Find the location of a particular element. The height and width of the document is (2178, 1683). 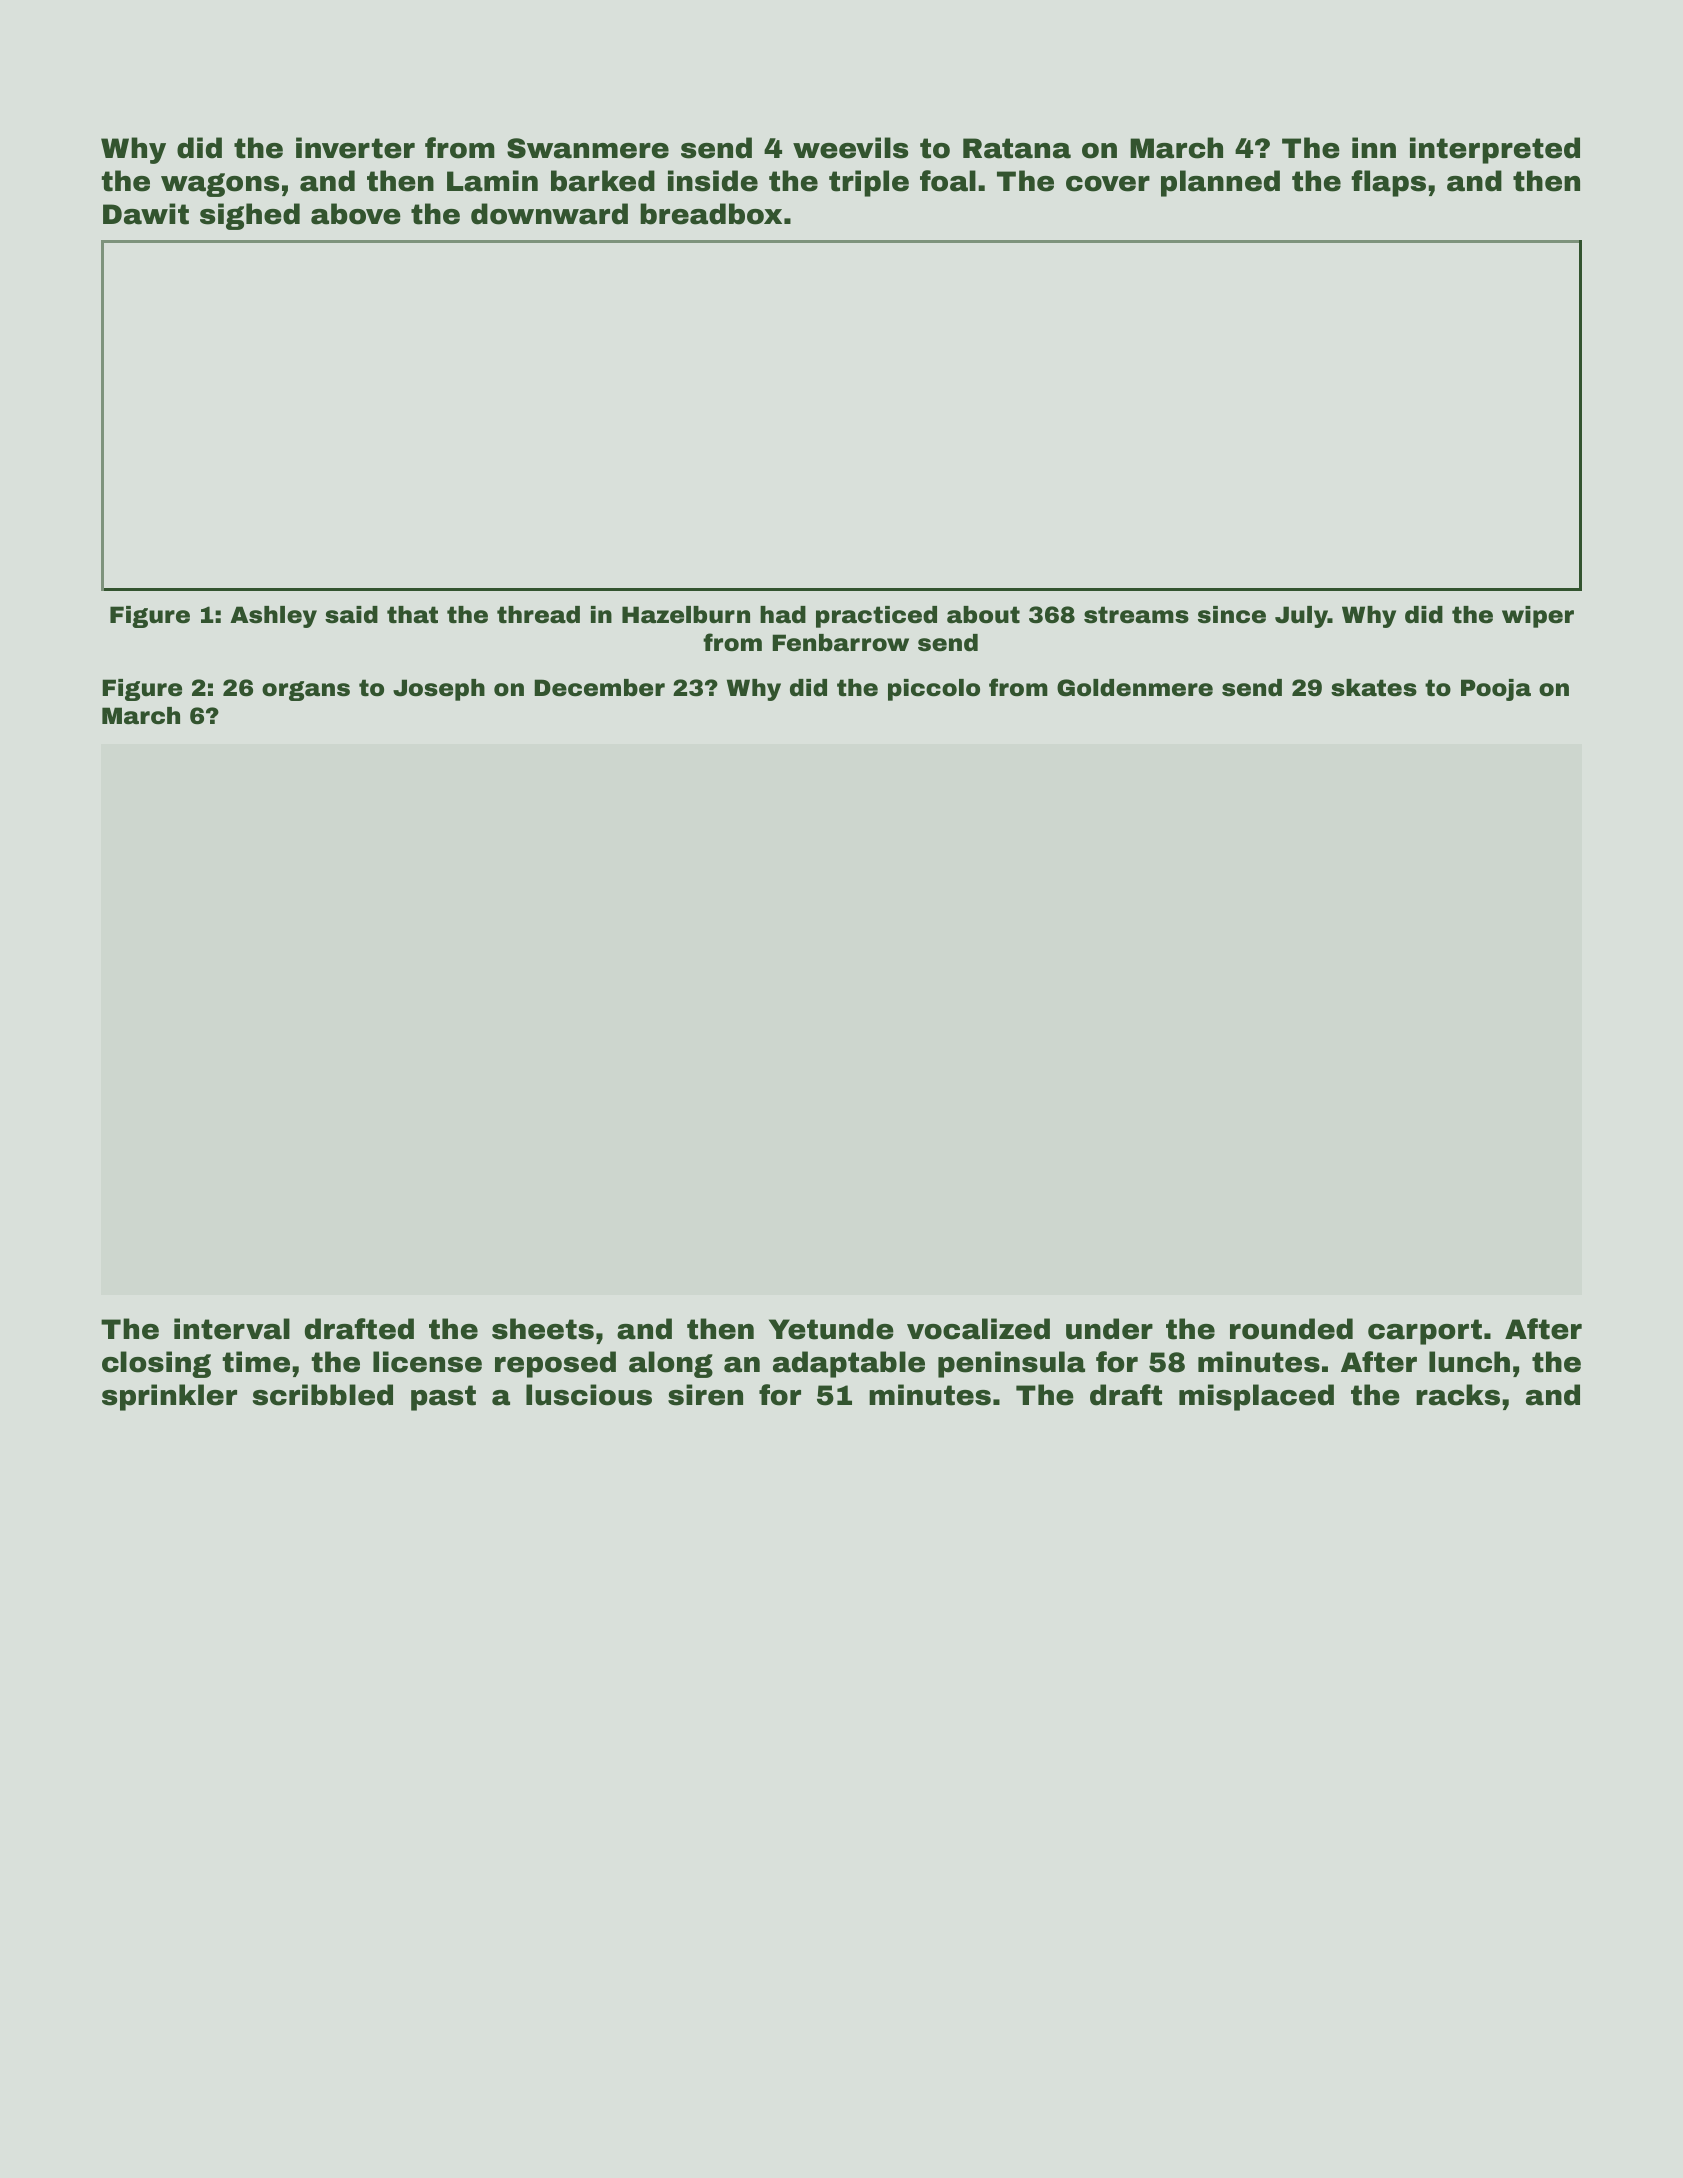

carport is located at coordinates (1425, 1332).
